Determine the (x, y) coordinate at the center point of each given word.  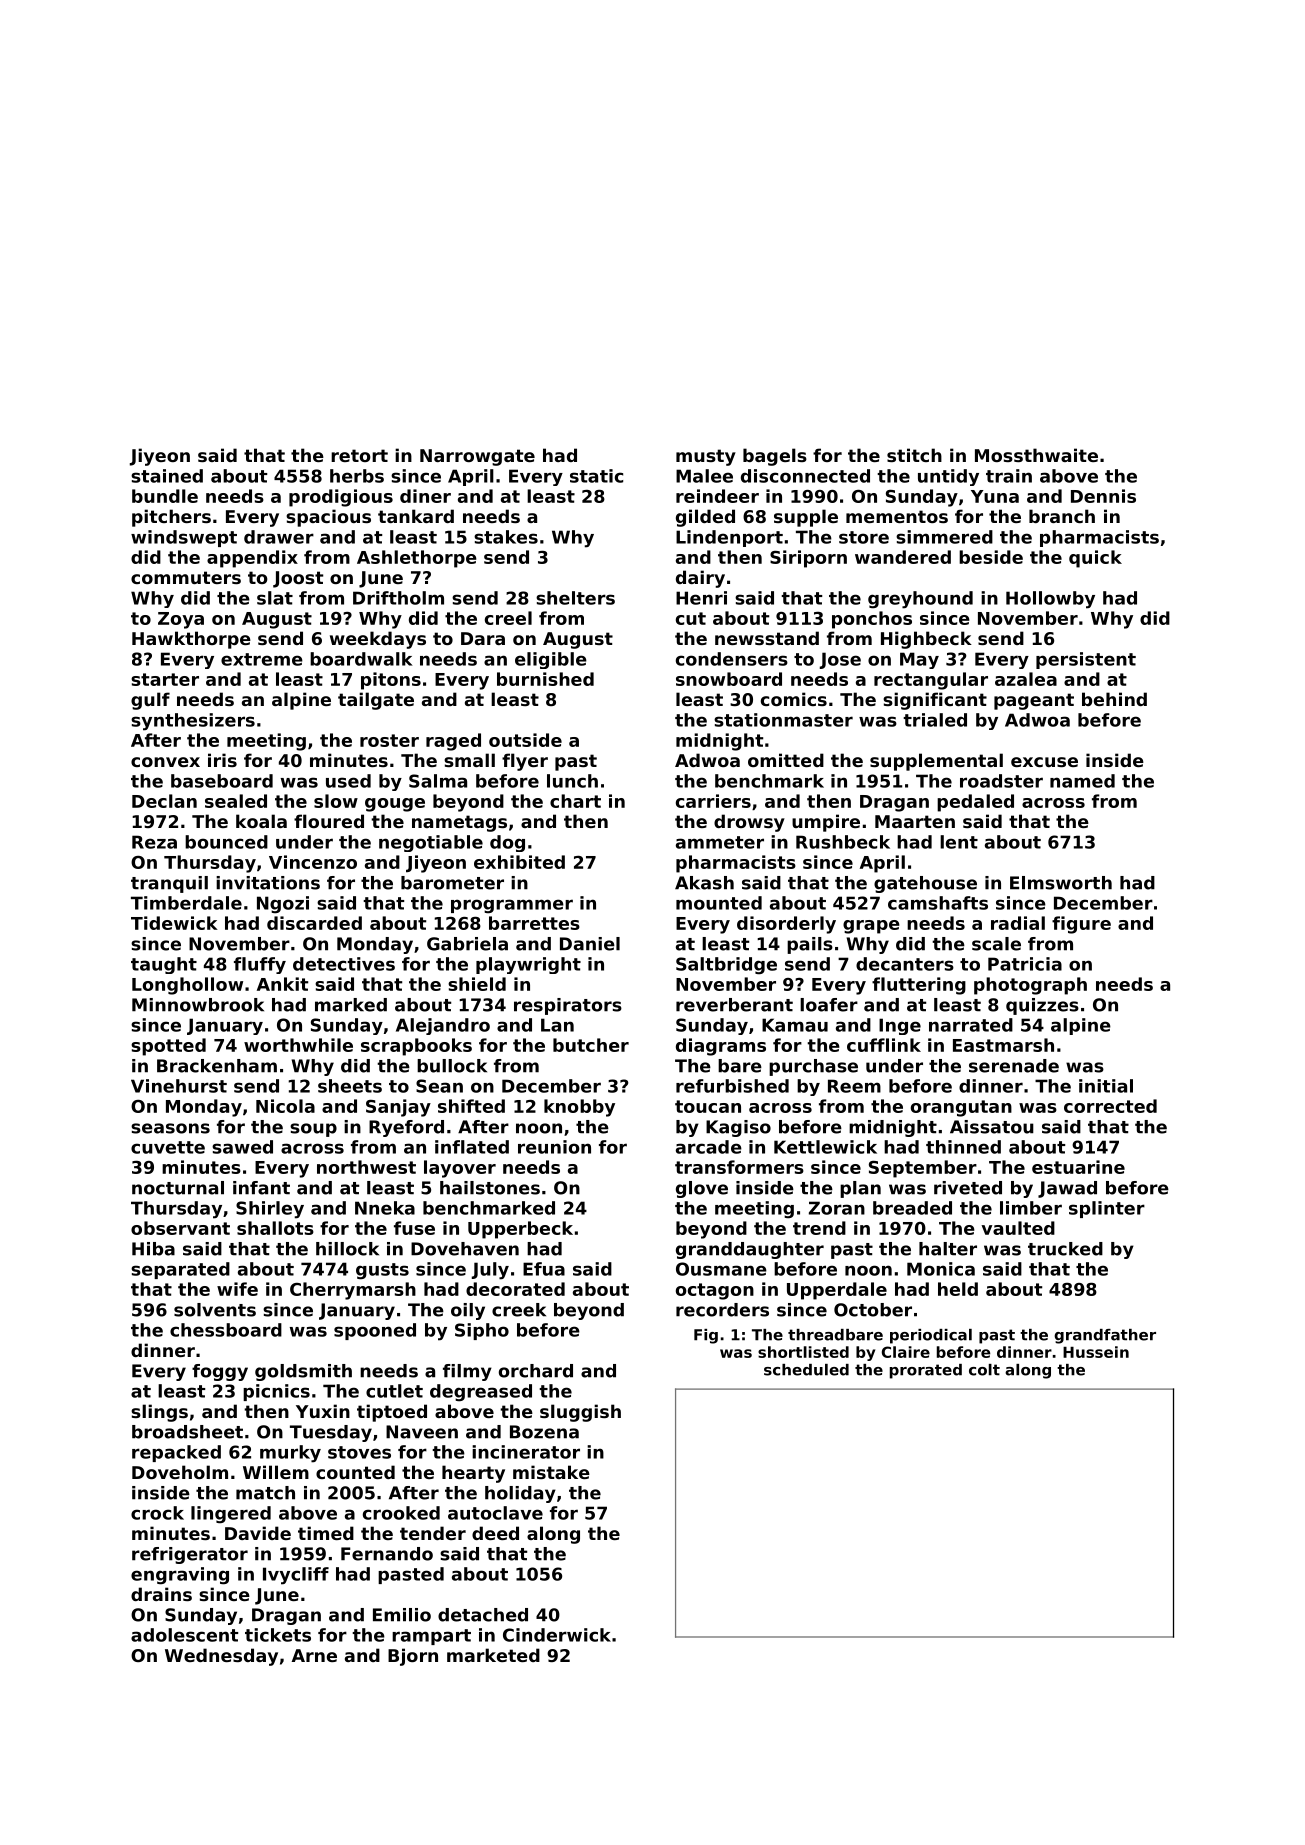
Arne (314, 1655)
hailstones (490, 1188)
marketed (493, 1655)
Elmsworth (1061, 883)
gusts (382, 1271)
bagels (775, 457)
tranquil (169, 884)
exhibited (519, 862)
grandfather (1105, 1336)
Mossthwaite (1036, 455)
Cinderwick (557, 1635)
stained (167, 476)
